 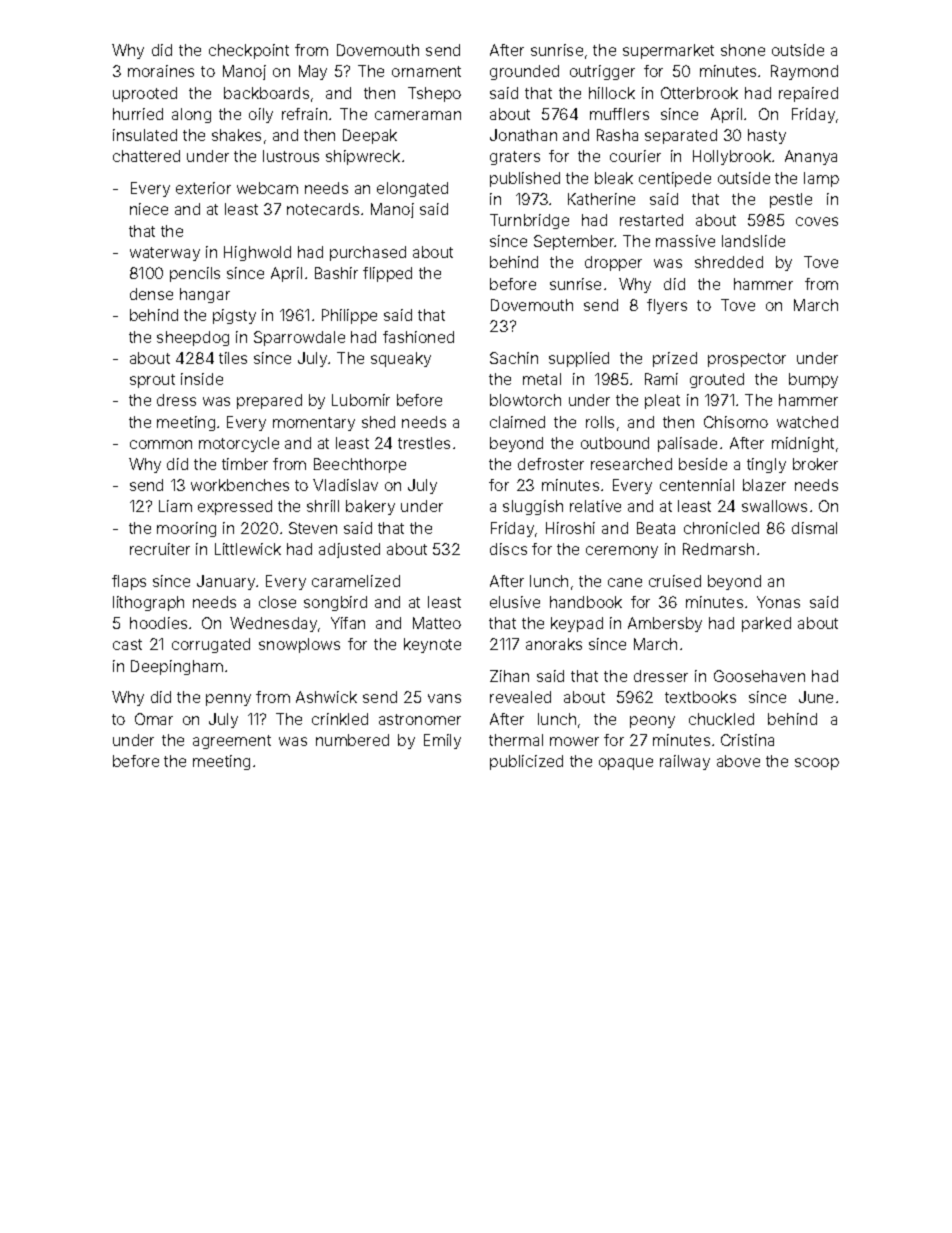 I want to click on sprout, so click(x=152, y=381).
